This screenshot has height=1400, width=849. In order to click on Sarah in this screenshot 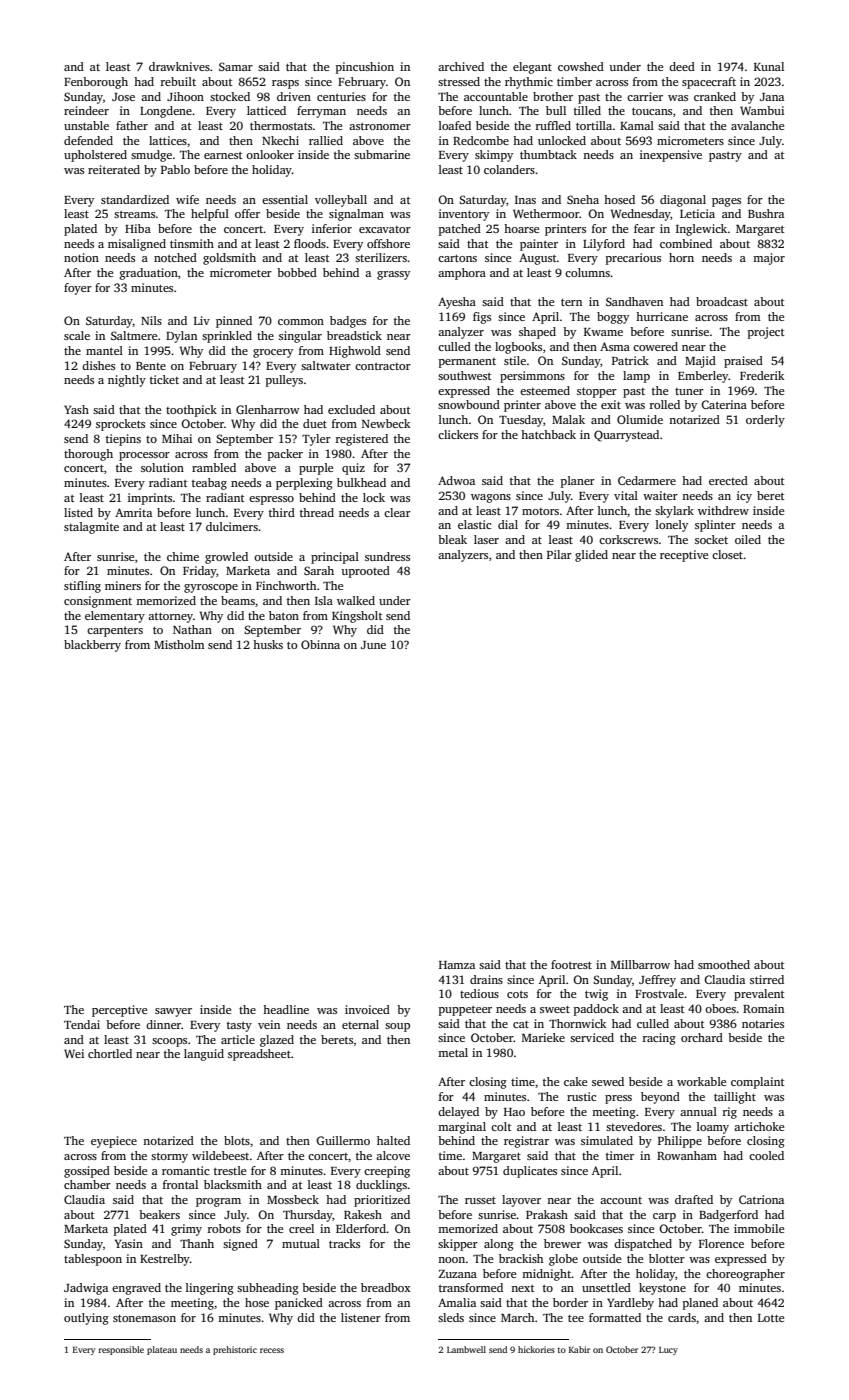, I will do `click(319, 570)`.
